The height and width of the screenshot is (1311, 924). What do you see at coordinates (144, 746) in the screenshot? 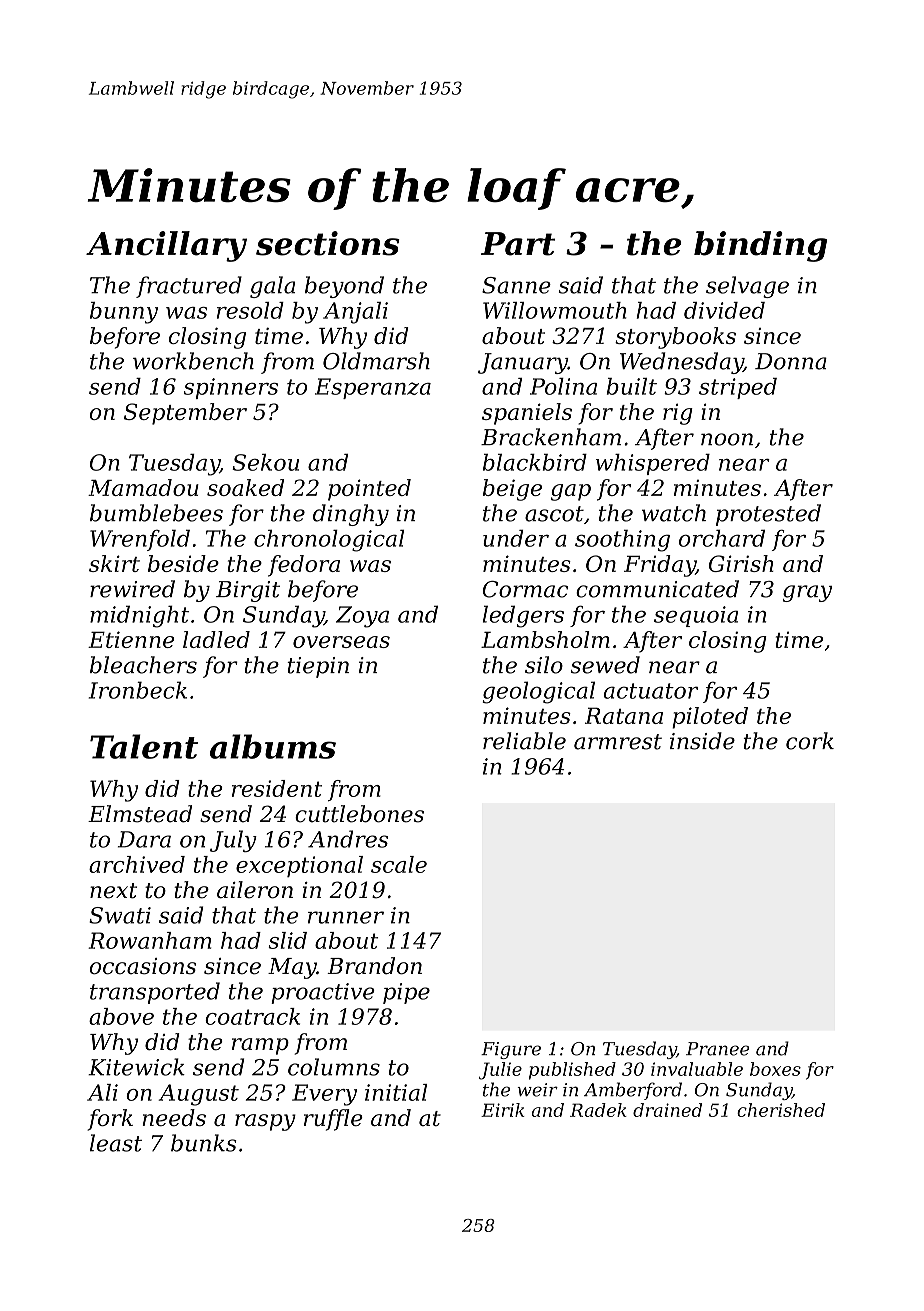
I see `Talent` at bounding box center [144, 746].
